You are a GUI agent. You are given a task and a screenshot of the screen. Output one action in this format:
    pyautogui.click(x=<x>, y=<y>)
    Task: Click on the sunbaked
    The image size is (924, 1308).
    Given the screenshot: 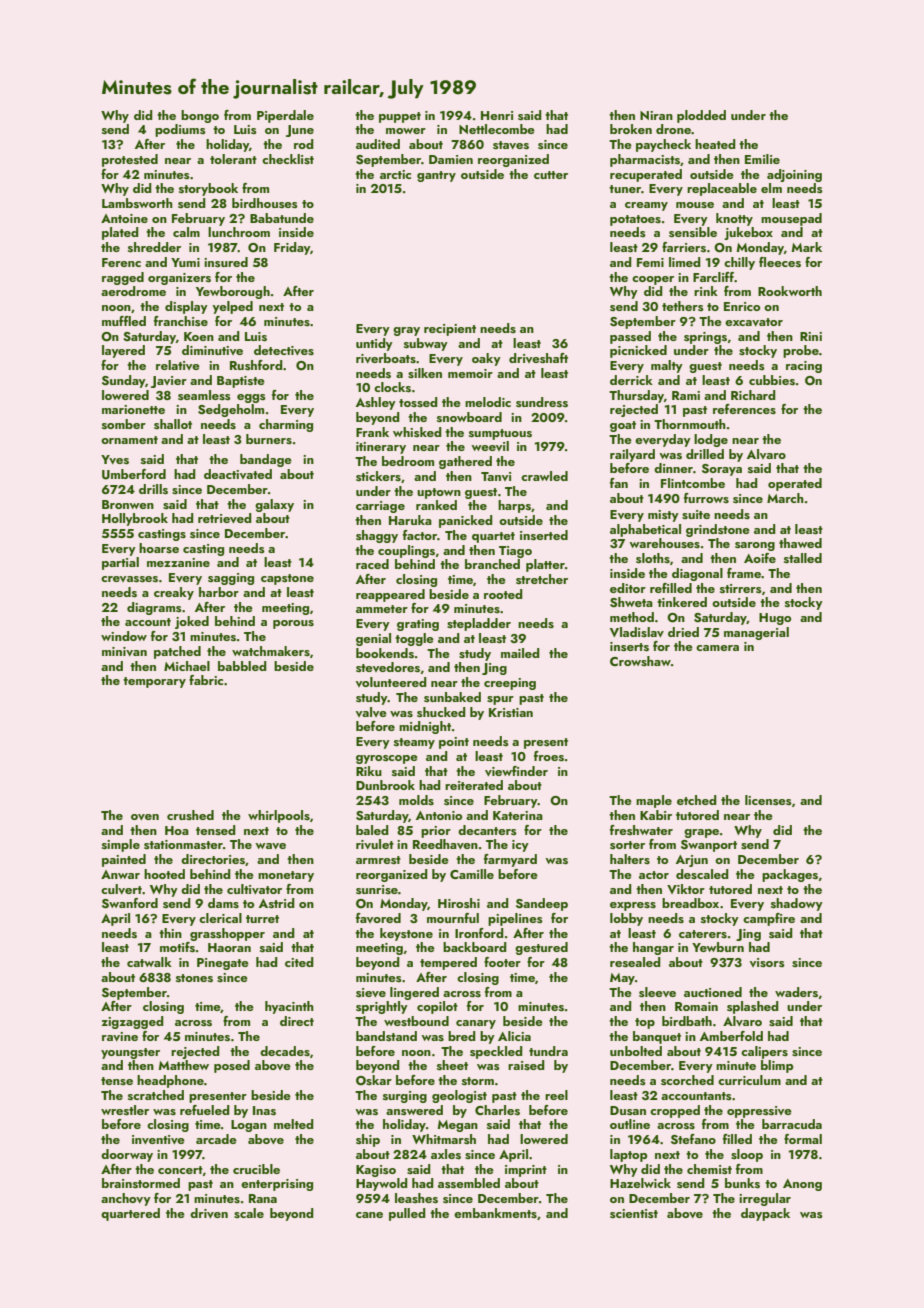 What is the action you would take?
    pyautogui.click(x=452, y=697)
